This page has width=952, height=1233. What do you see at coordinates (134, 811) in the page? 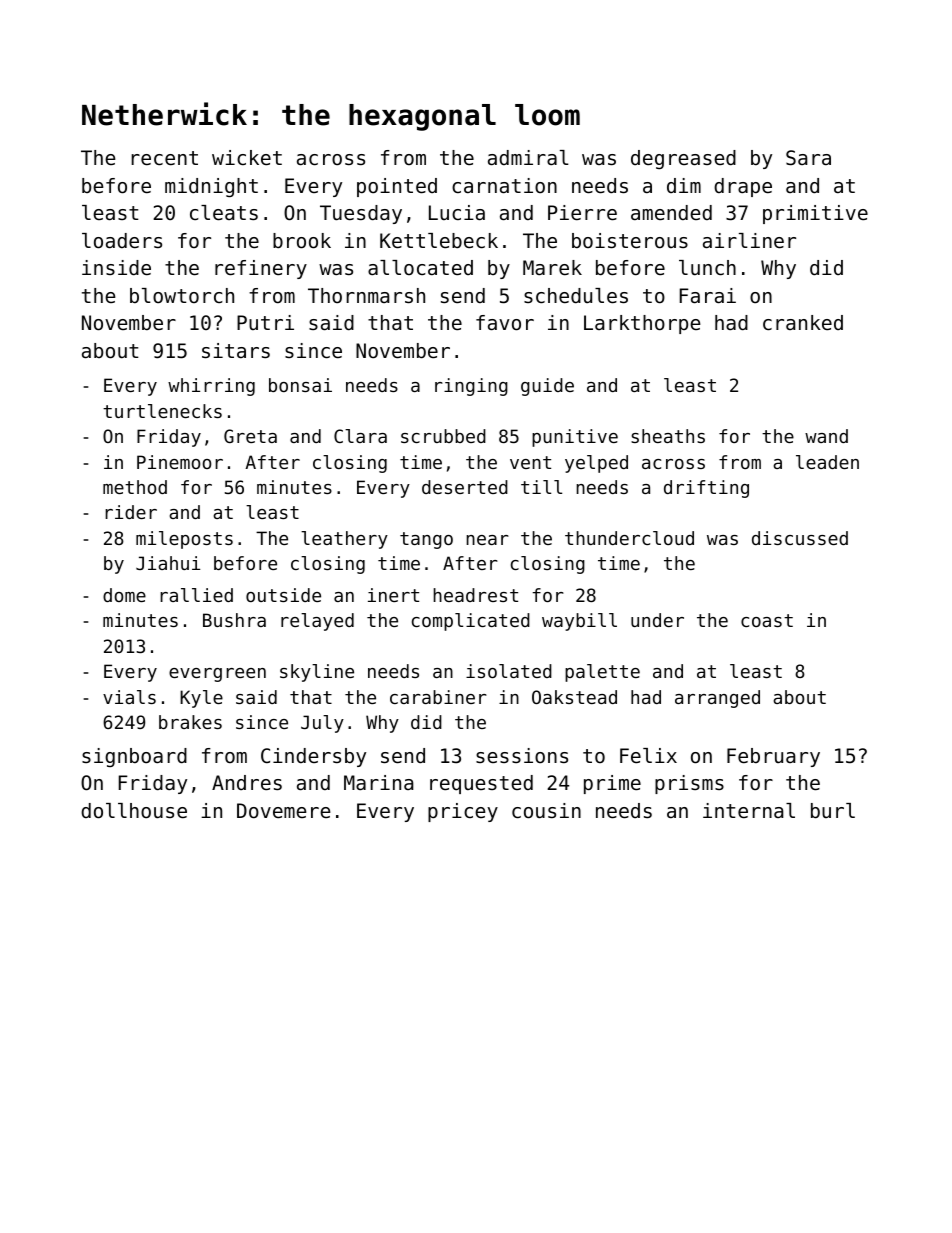
I see `dollhouse` at bounding box center [134, 811].
